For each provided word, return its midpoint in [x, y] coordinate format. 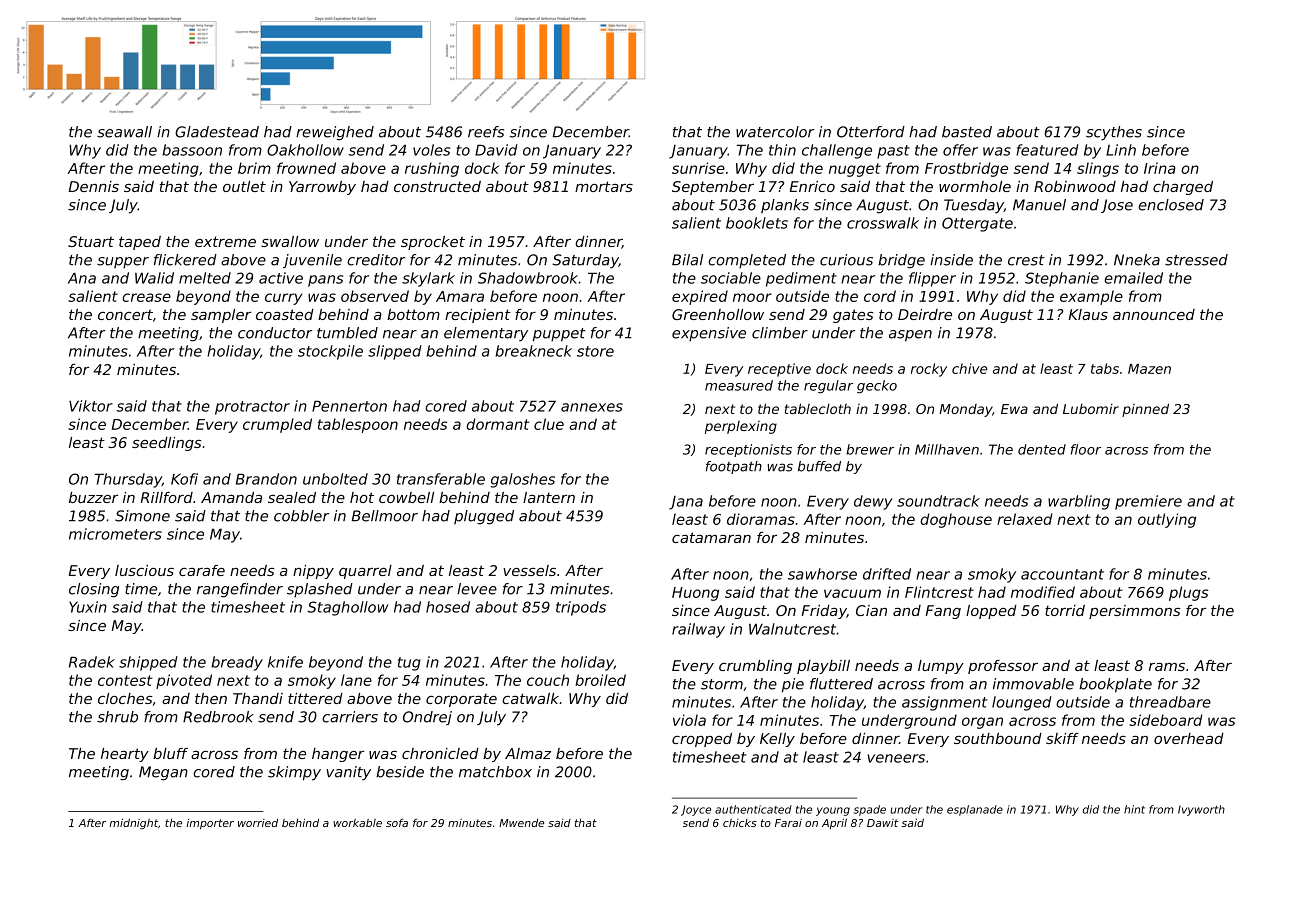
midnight [133, 823]
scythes [1114, 133]
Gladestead [217, 132]
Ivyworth [1201, 810]
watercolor [775, 132]
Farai [788, 823]
